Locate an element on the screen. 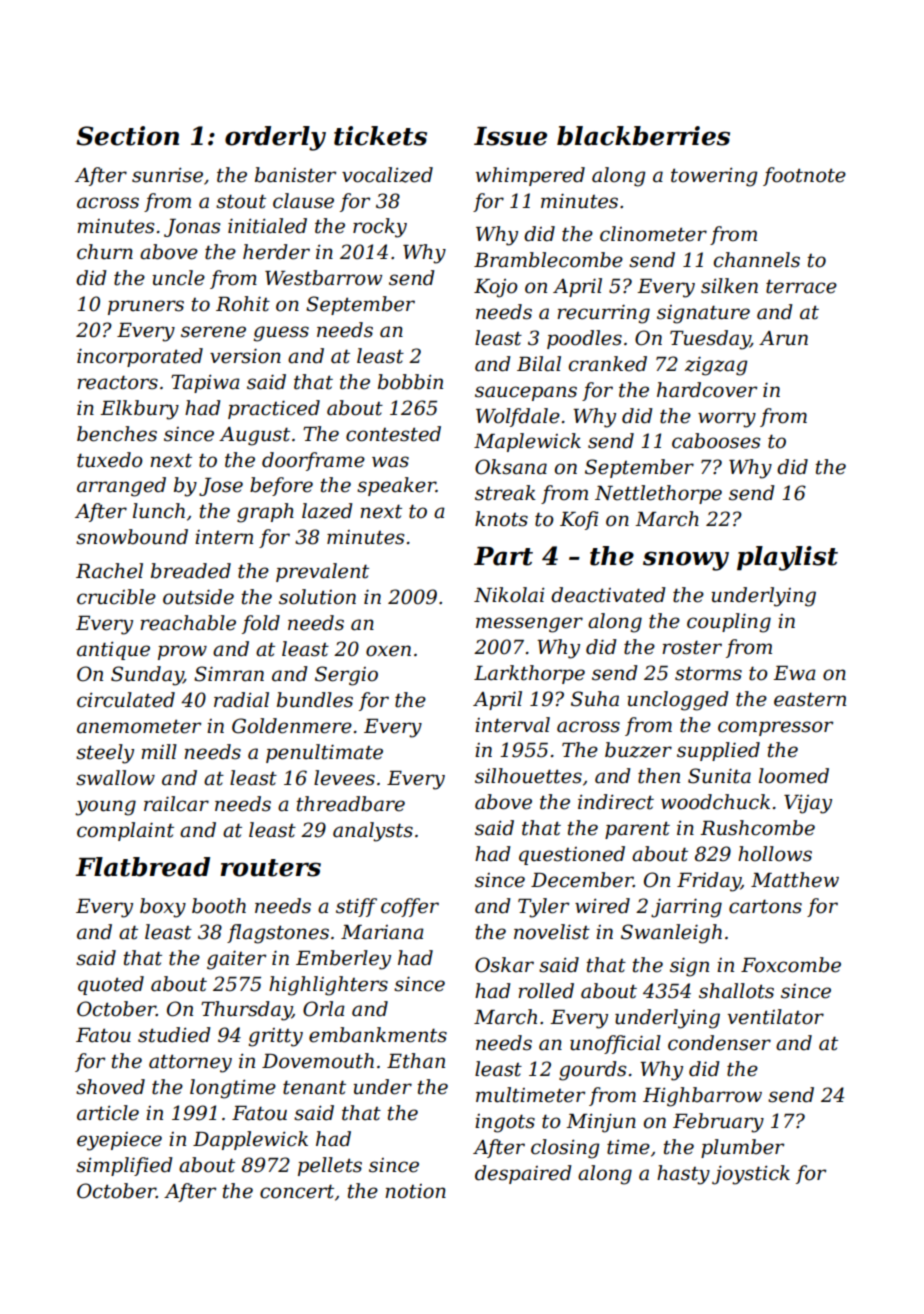 The image size is (924, 1314). version is located at coordinates (245, 356).
